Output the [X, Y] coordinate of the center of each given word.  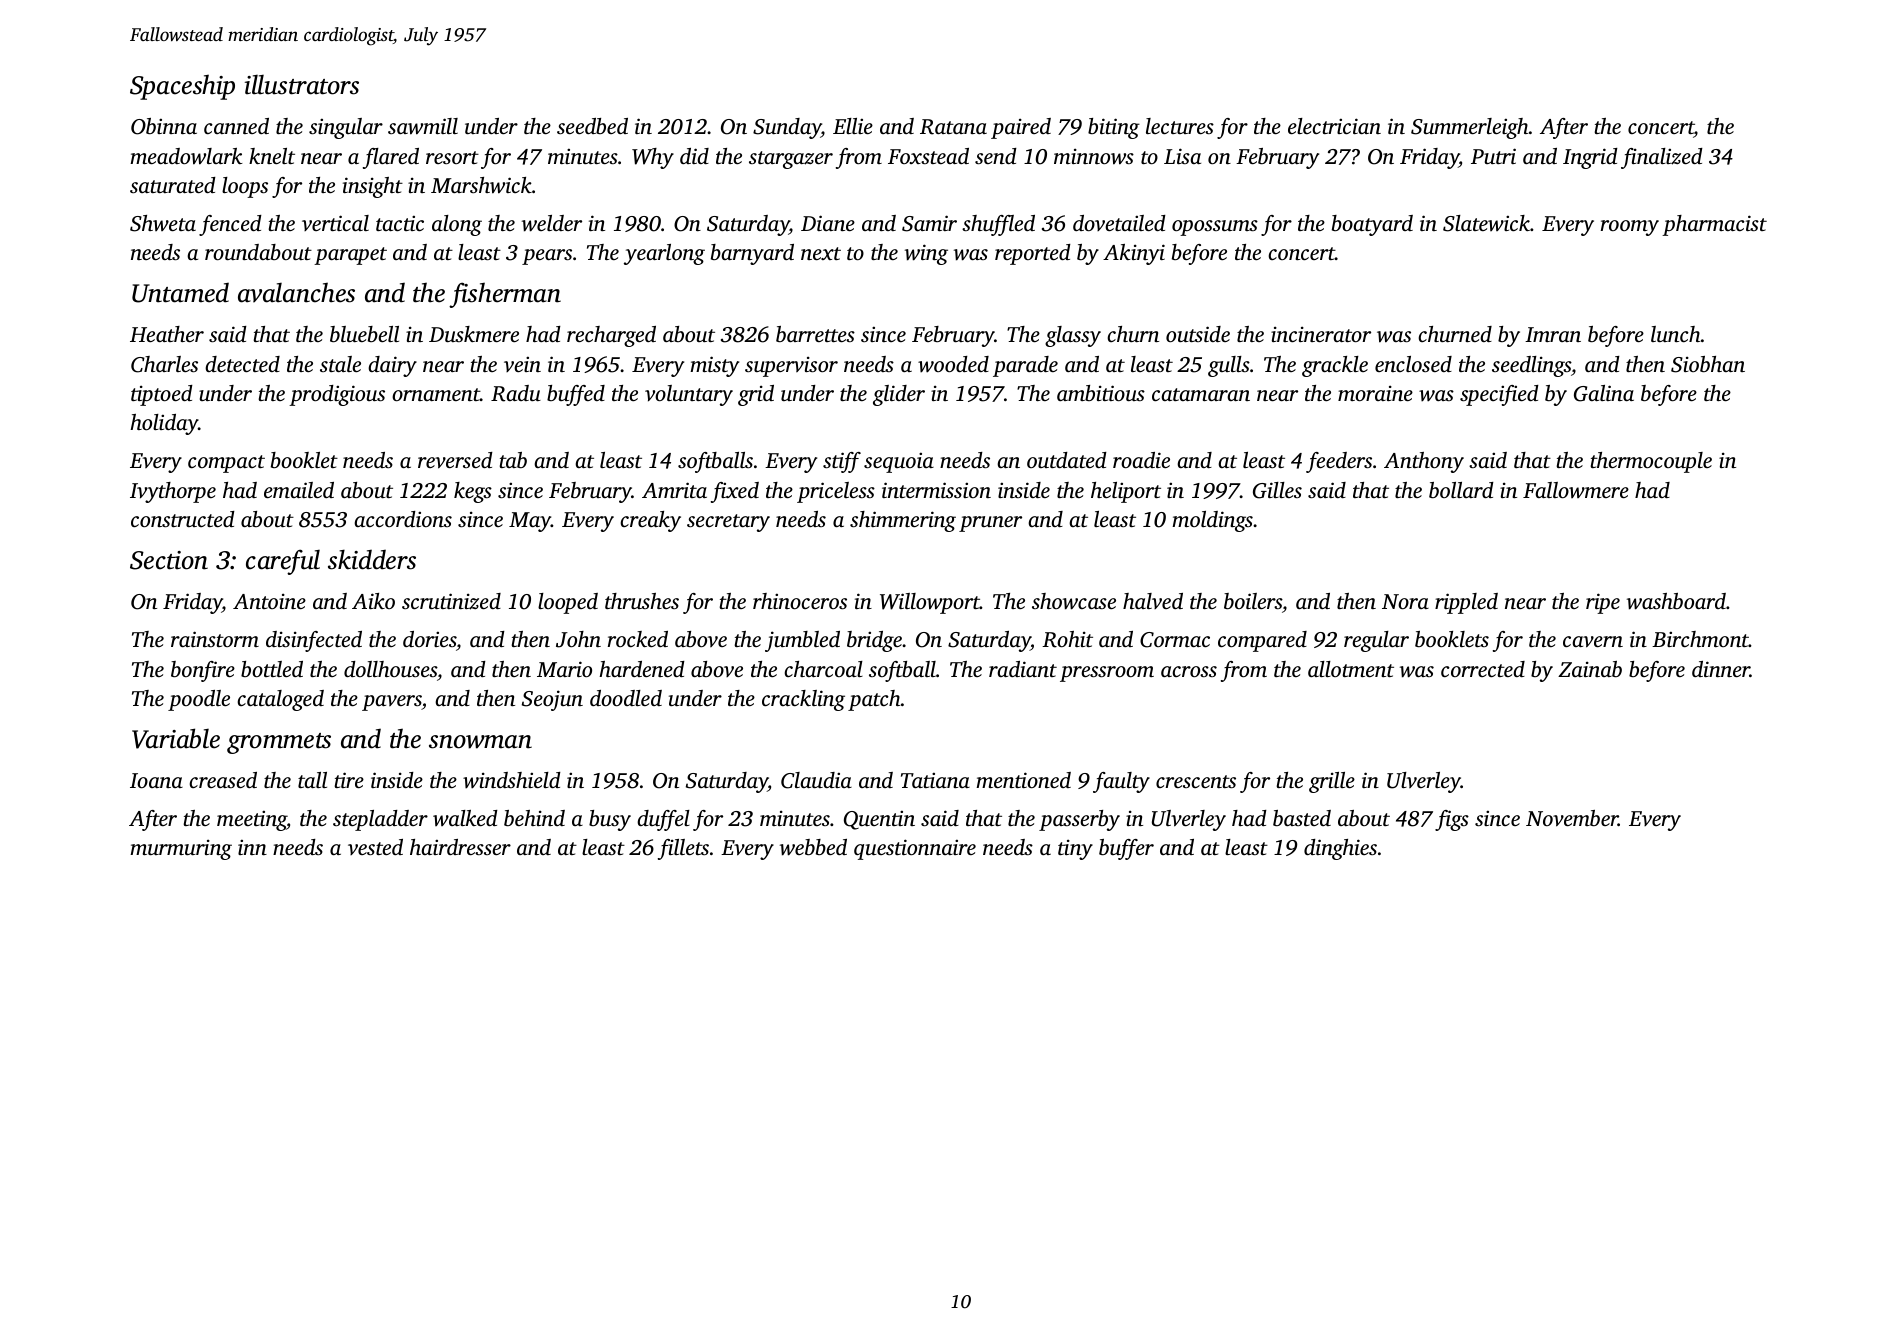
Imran [1553, 334]
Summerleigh [1470, 128]
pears [547, 257]
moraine [1375, 393]
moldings [1212, 521]
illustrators [302, 85]
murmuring [181, 850]
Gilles [1277, 490]
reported [1033, 254]
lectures [1180, 126]
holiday [164, 424]
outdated [1067, 460]
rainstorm [215, 639]
